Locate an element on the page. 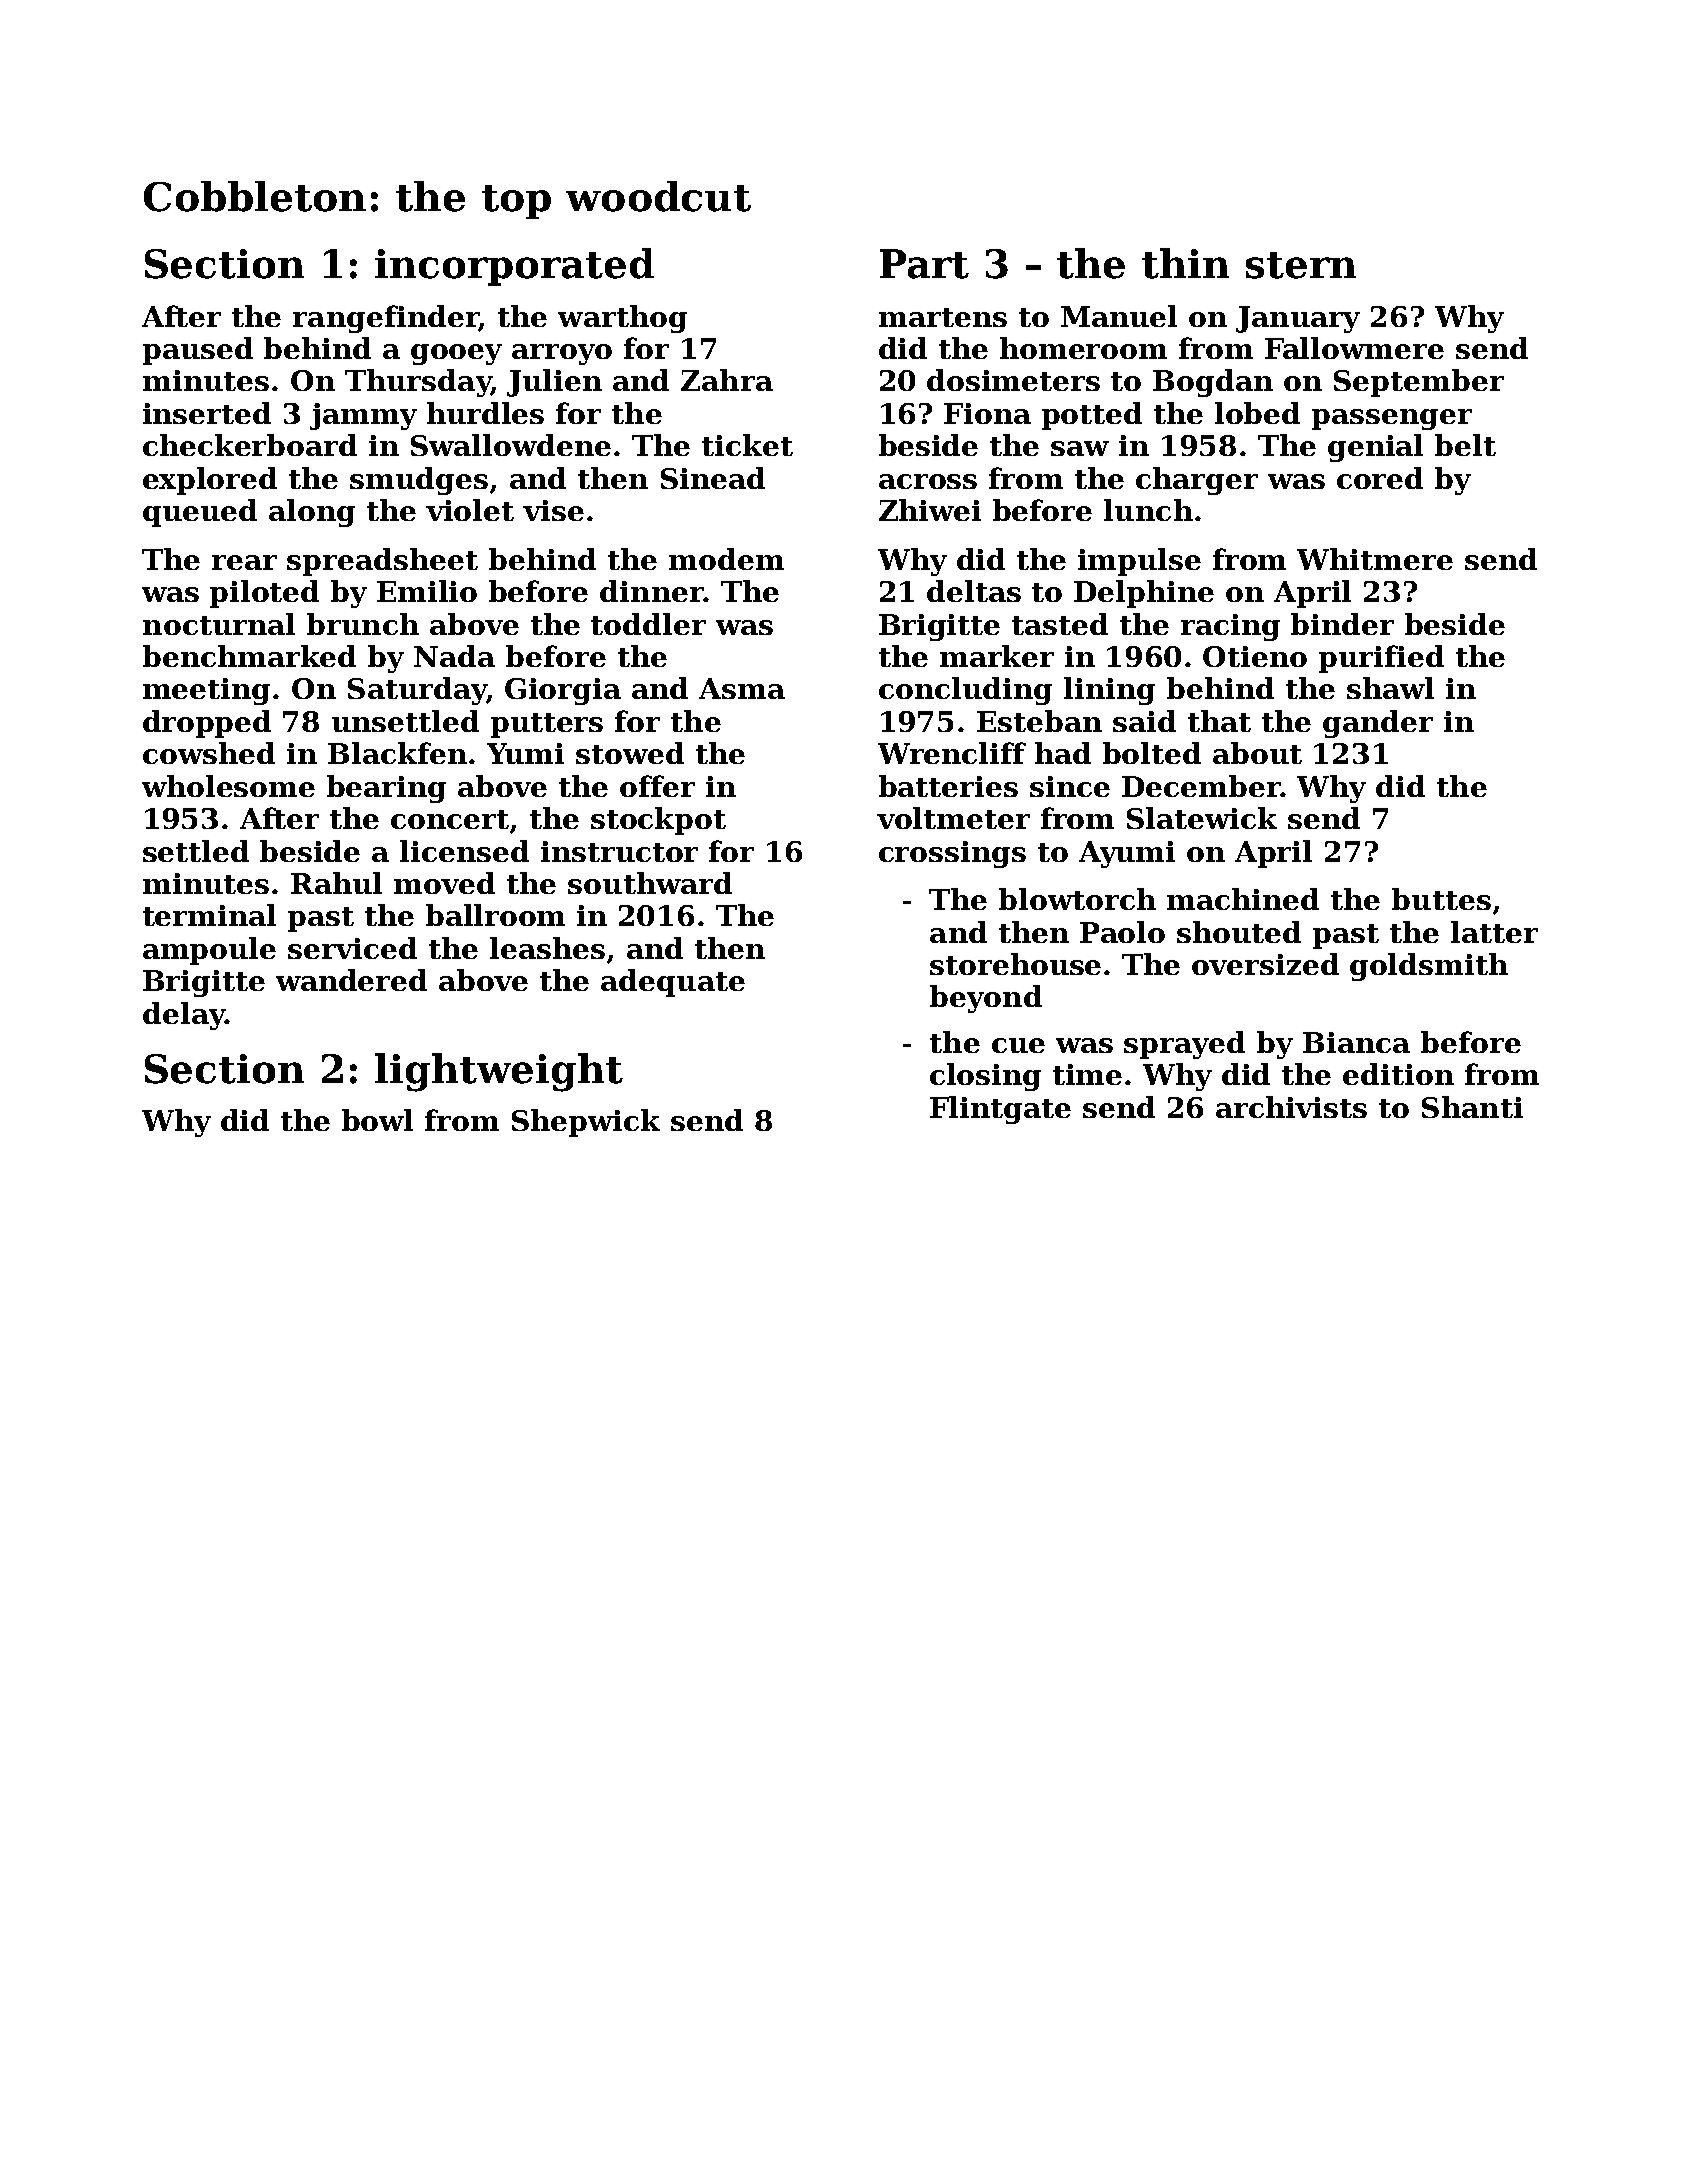  warthog is located at coordinates (622, 319).
